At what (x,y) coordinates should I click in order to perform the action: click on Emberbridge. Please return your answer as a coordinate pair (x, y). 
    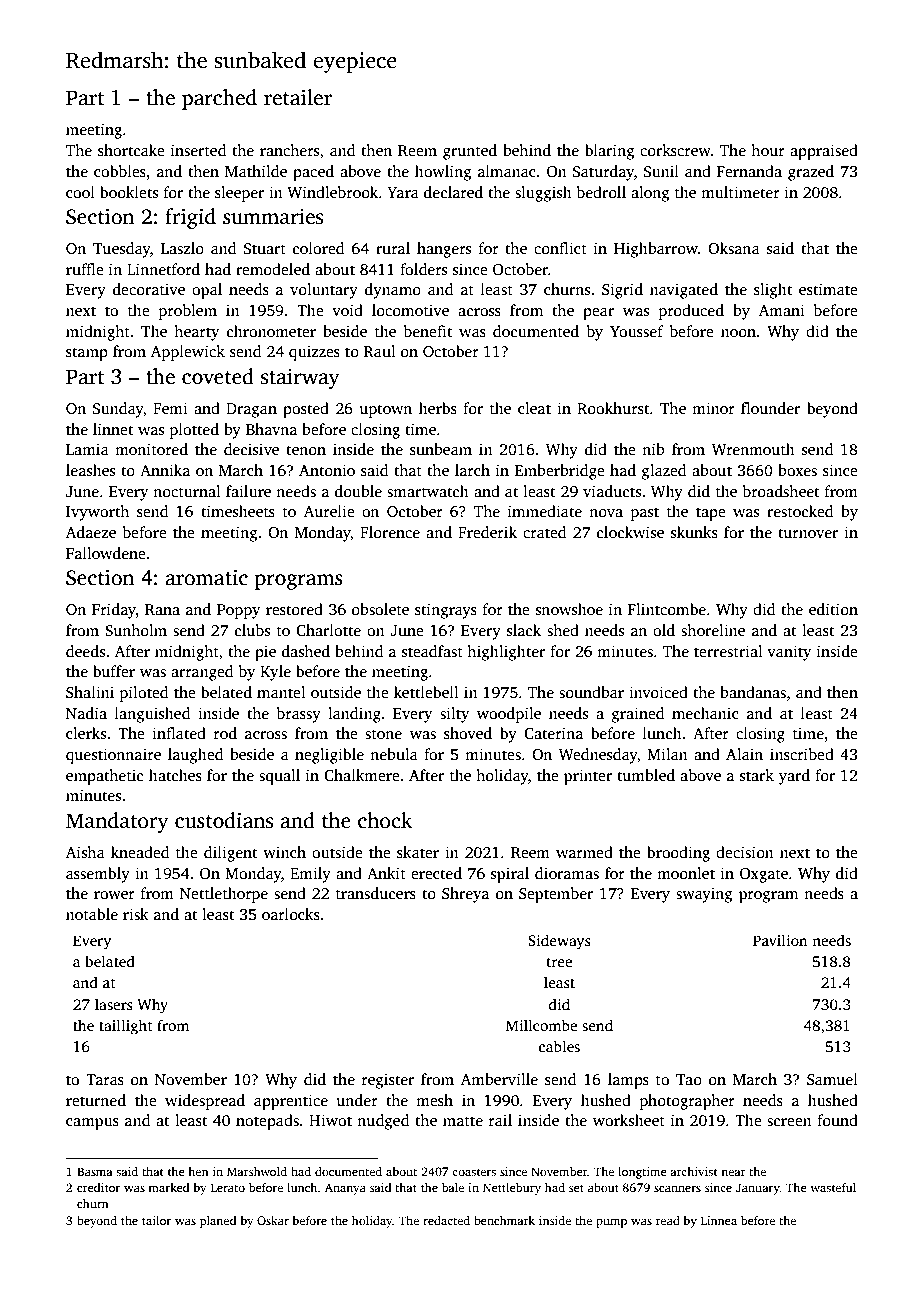
    Looking at the image, I should click on (559, 472).
